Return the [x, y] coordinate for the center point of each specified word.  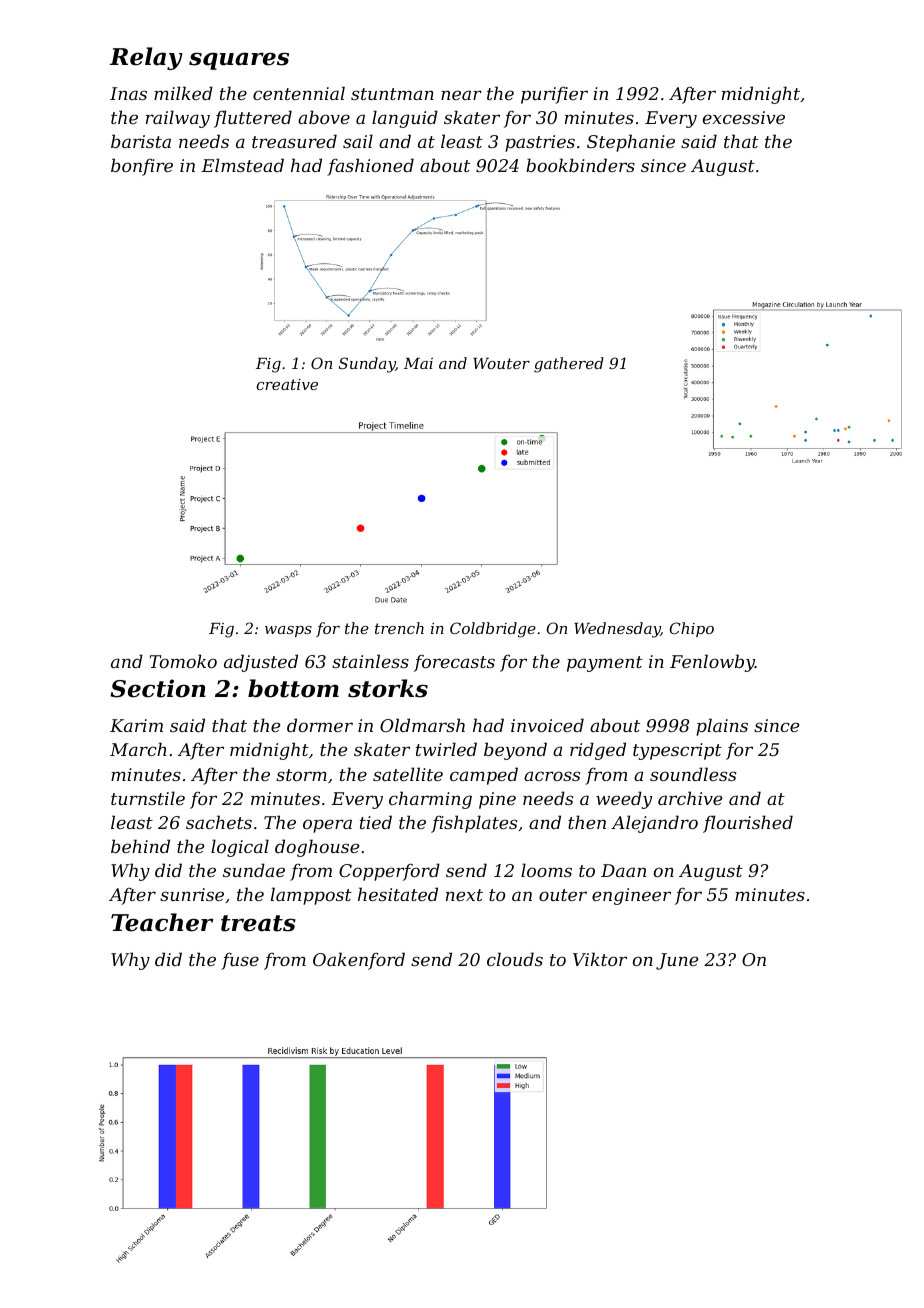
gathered [569, 365]
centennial [299, 93]
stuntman [392, 94]
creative [287, 384]
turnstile [148, 798]
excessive [744, 117]
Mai [418, 363]
